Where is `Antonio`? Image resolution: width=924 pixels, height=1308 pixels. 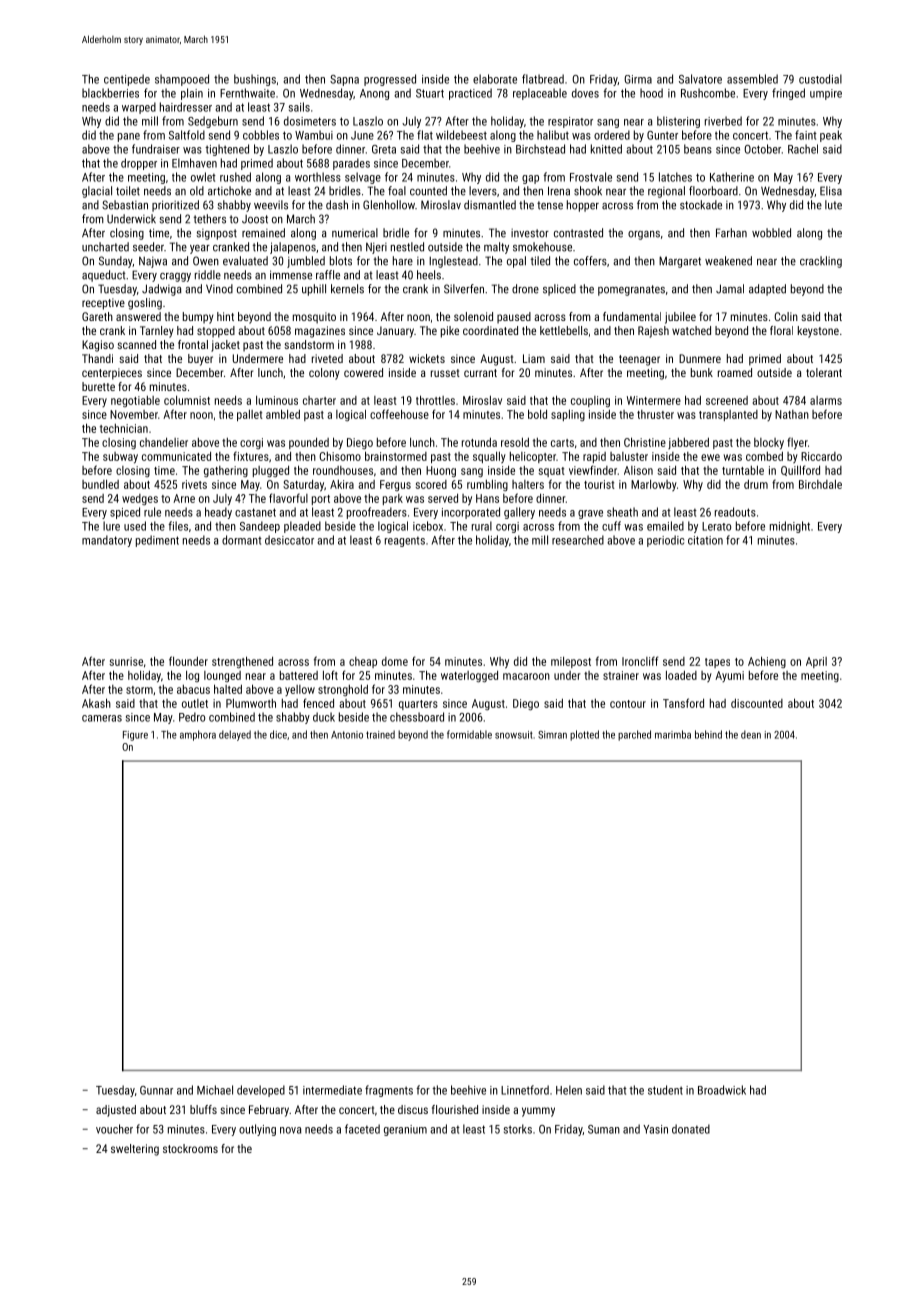 Antonio is located at coordinates (347, 735).
